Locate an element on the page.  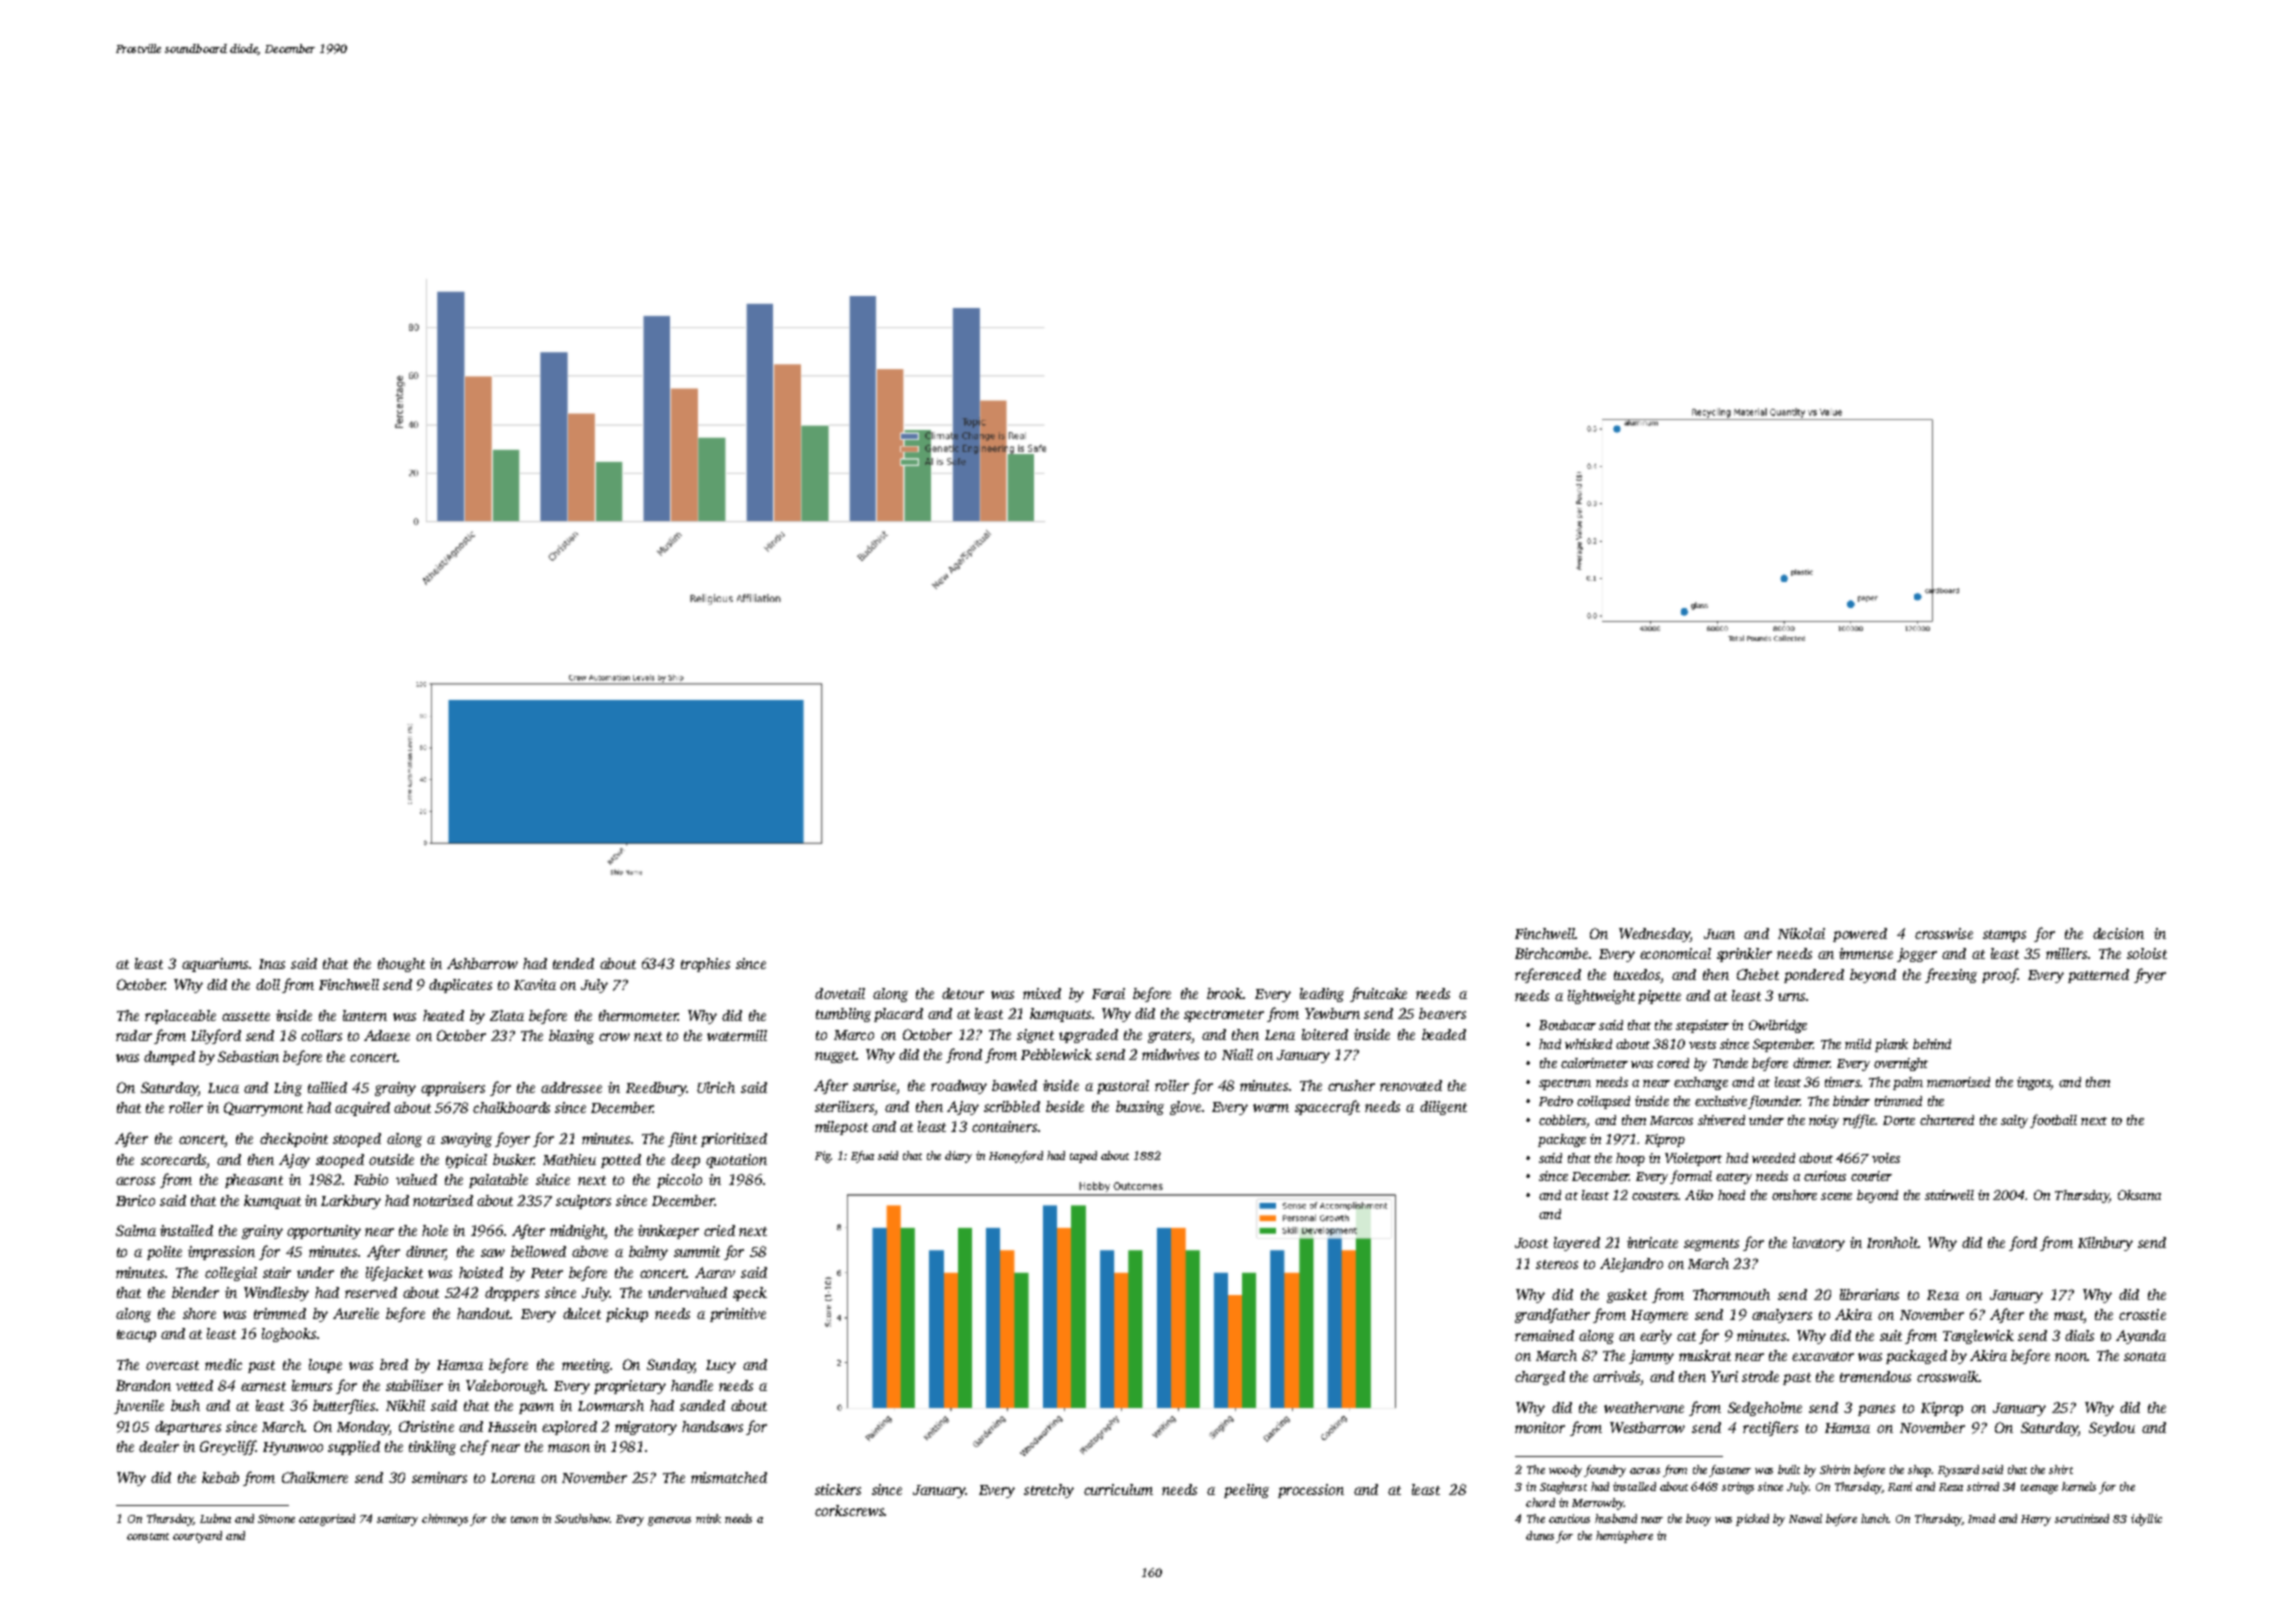
primitive is located at coordinates (738, 1315).
